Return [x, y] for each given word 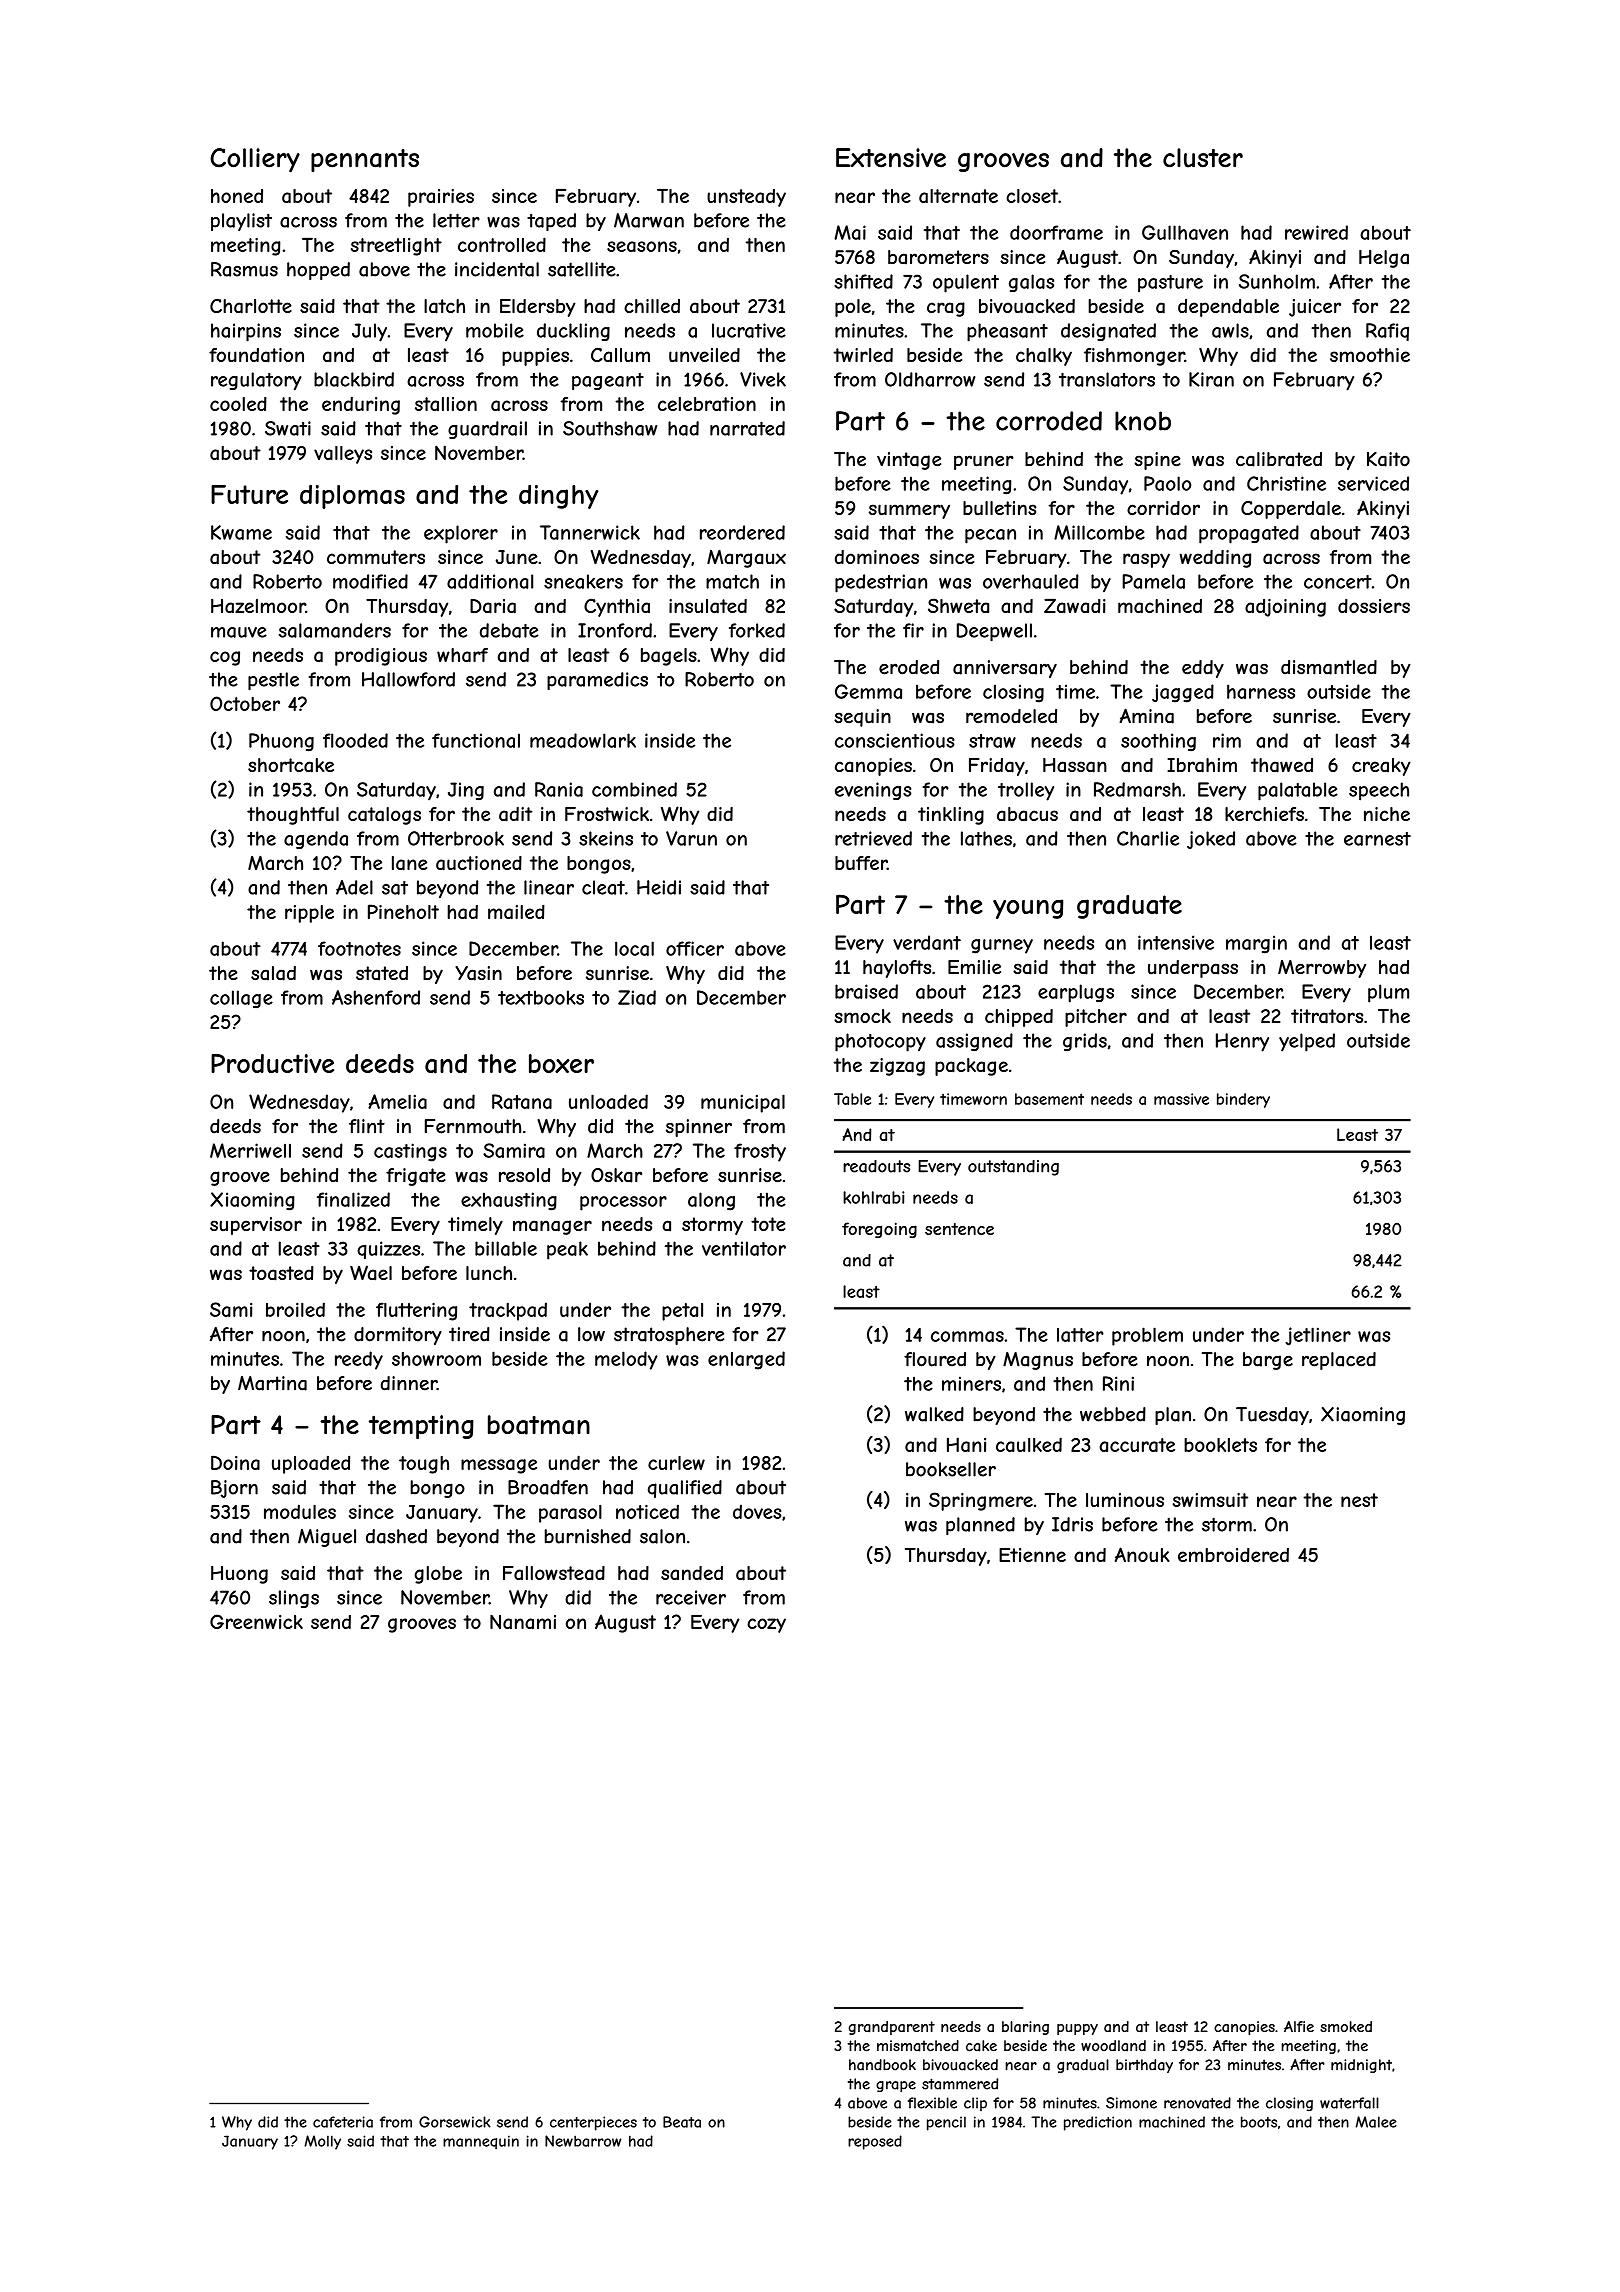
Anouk [1142, 1554]
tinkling [951, 816]
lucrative [749, 330]
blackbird [354, 379]
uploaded [311, 1464]
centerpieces [593, 2123]
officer [695, 948]
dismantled [1329, 667]
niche [1387, 814]
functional [476, 740]
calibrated [1279, 459]
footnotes [359, 948]
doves [757, 1511]
